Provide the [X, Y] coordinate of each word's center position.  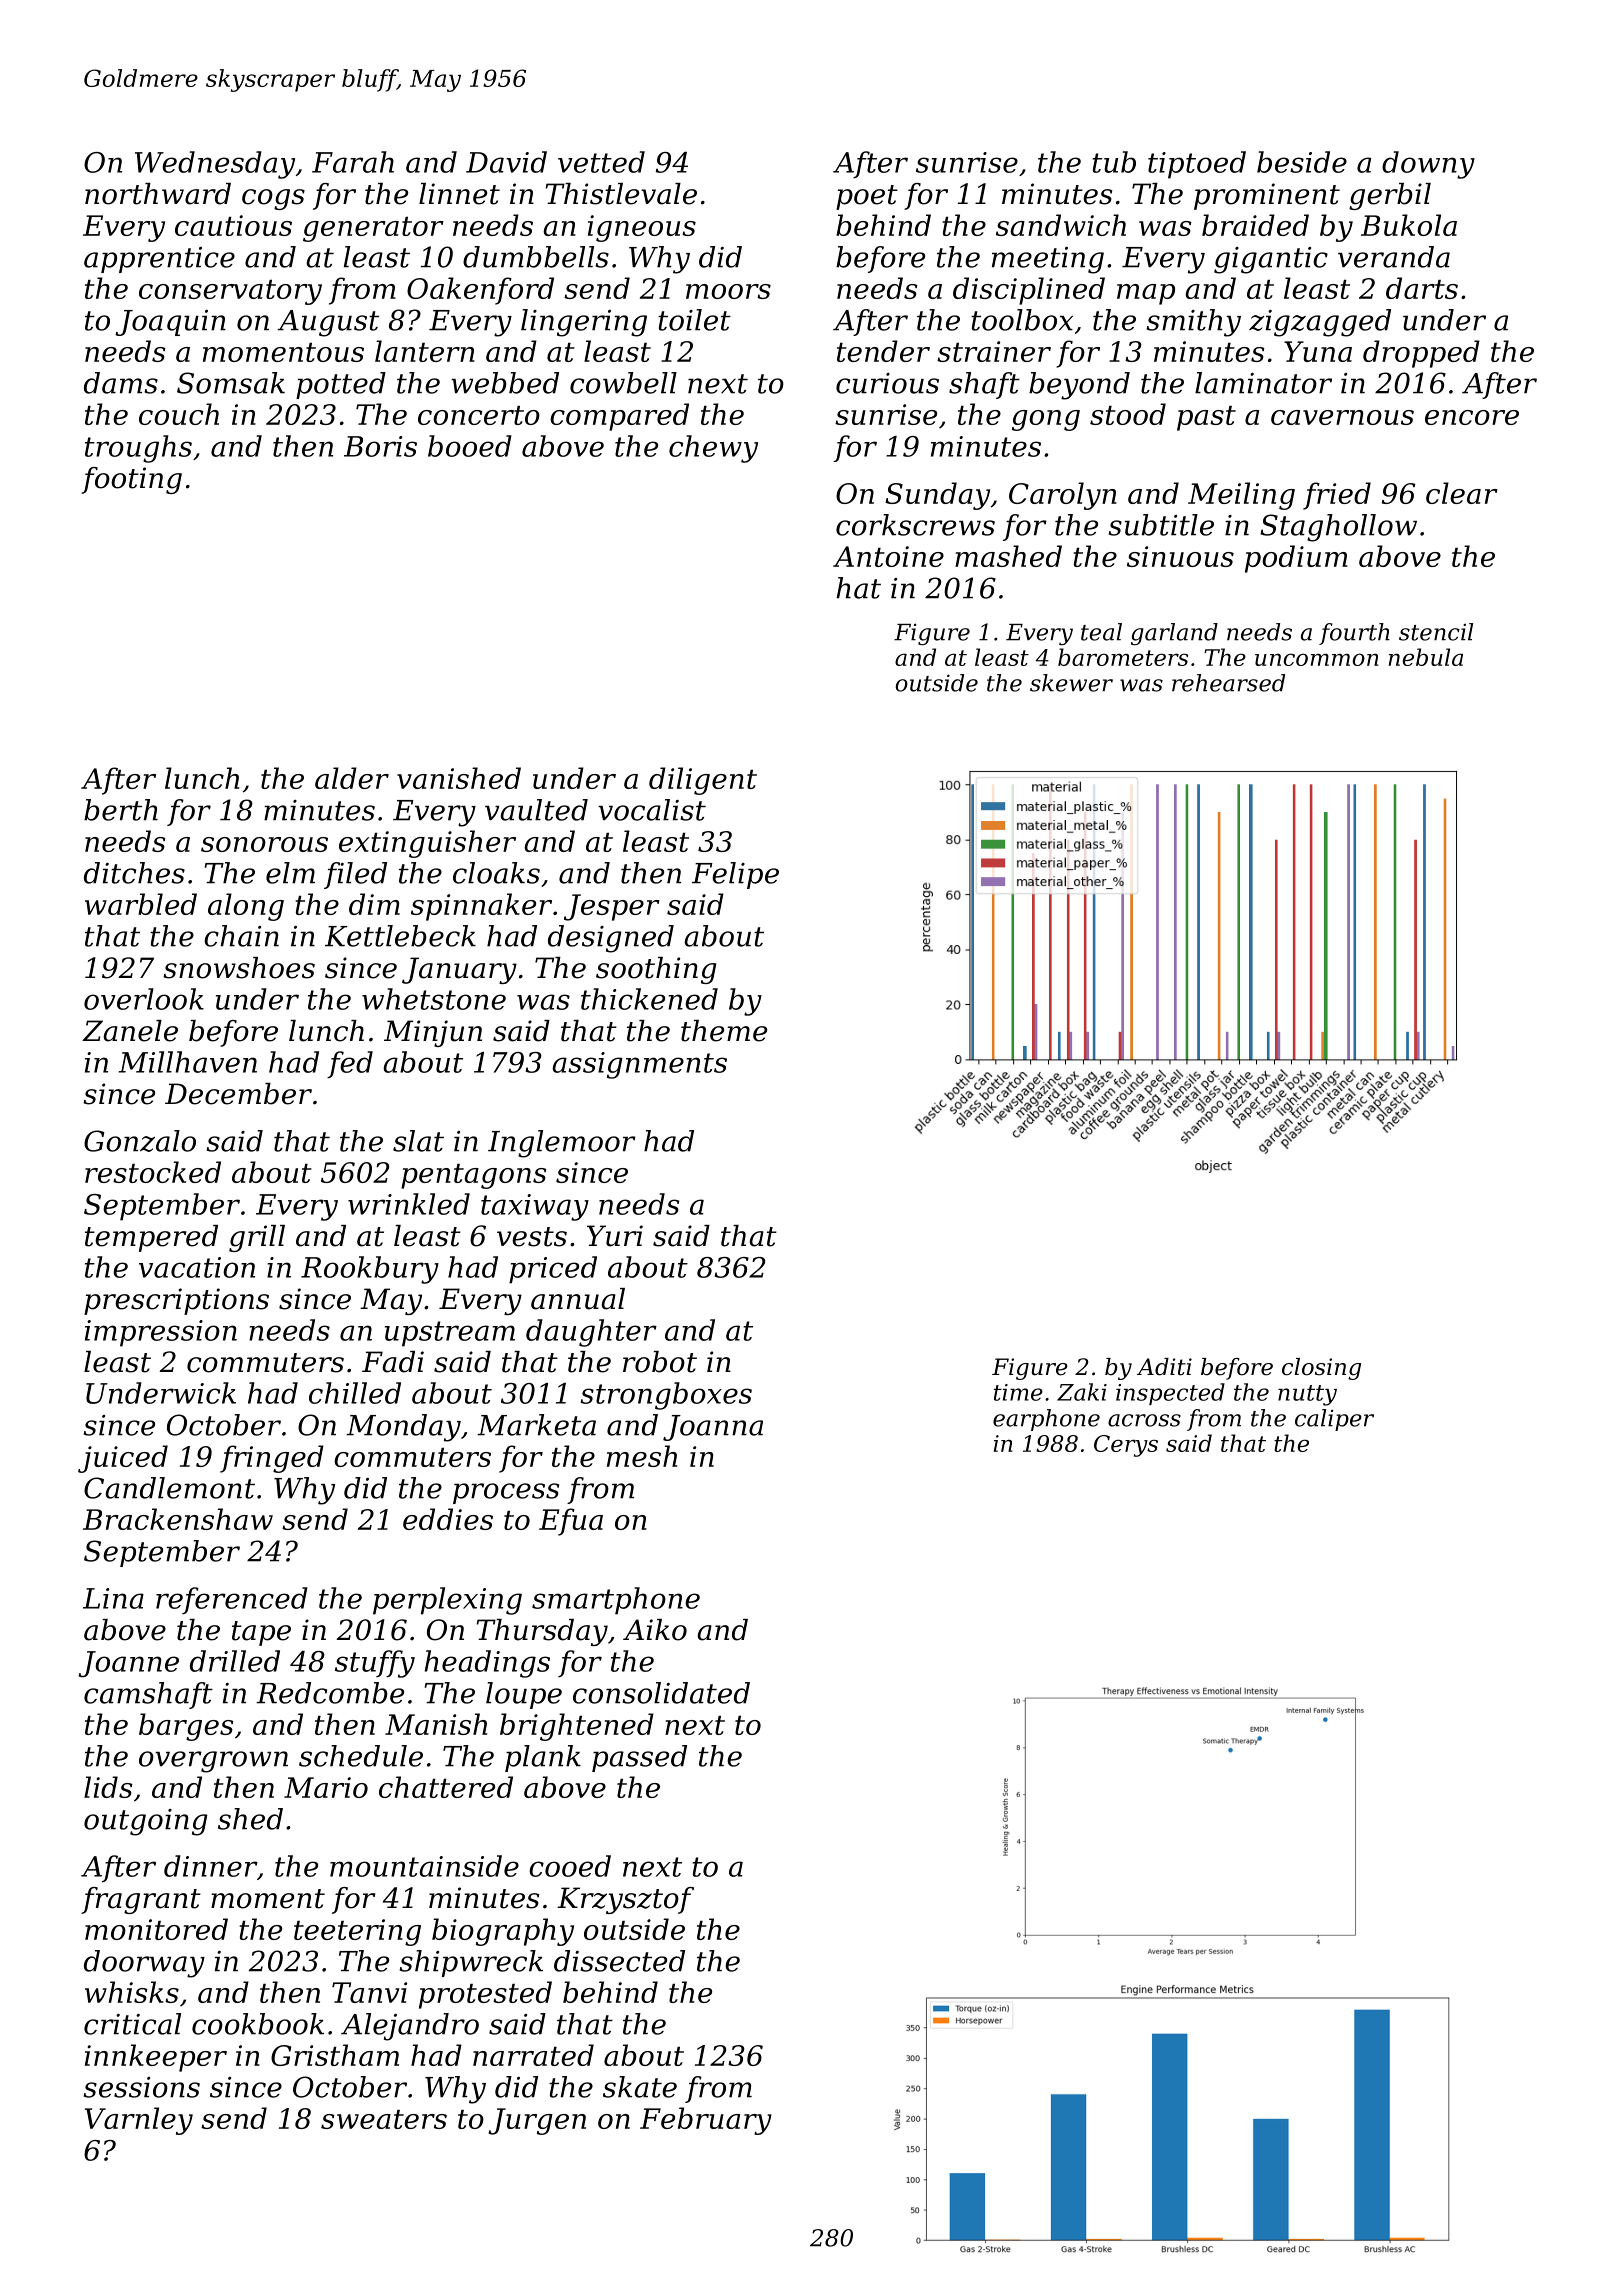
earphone [1046, 1420]
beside [1302, 162]
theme [724, 1031]
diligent [703, 781]
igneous [642, 228]
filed [355, 875]
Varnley [139, 2121]
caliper [1334, 1420]
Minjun [433, 1033]
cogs [273, 199]
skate [640, 2087]
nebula [1425, 657]
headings [487, 1664]
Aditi [1164, 1367]
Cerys [1126, 1446]
